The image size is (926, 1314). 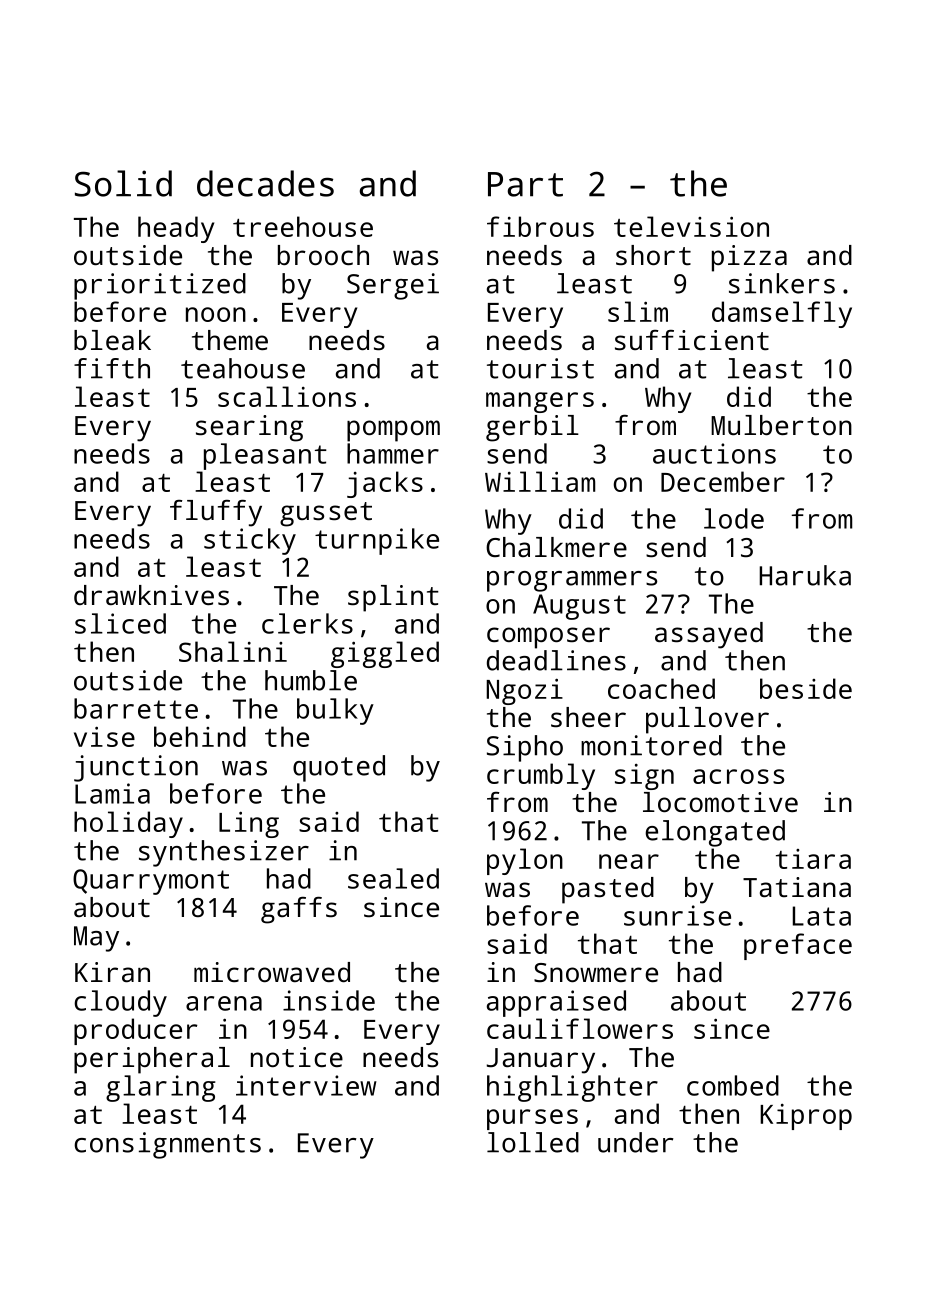 I want to click on Sergei, so click(x=393, y=286).
